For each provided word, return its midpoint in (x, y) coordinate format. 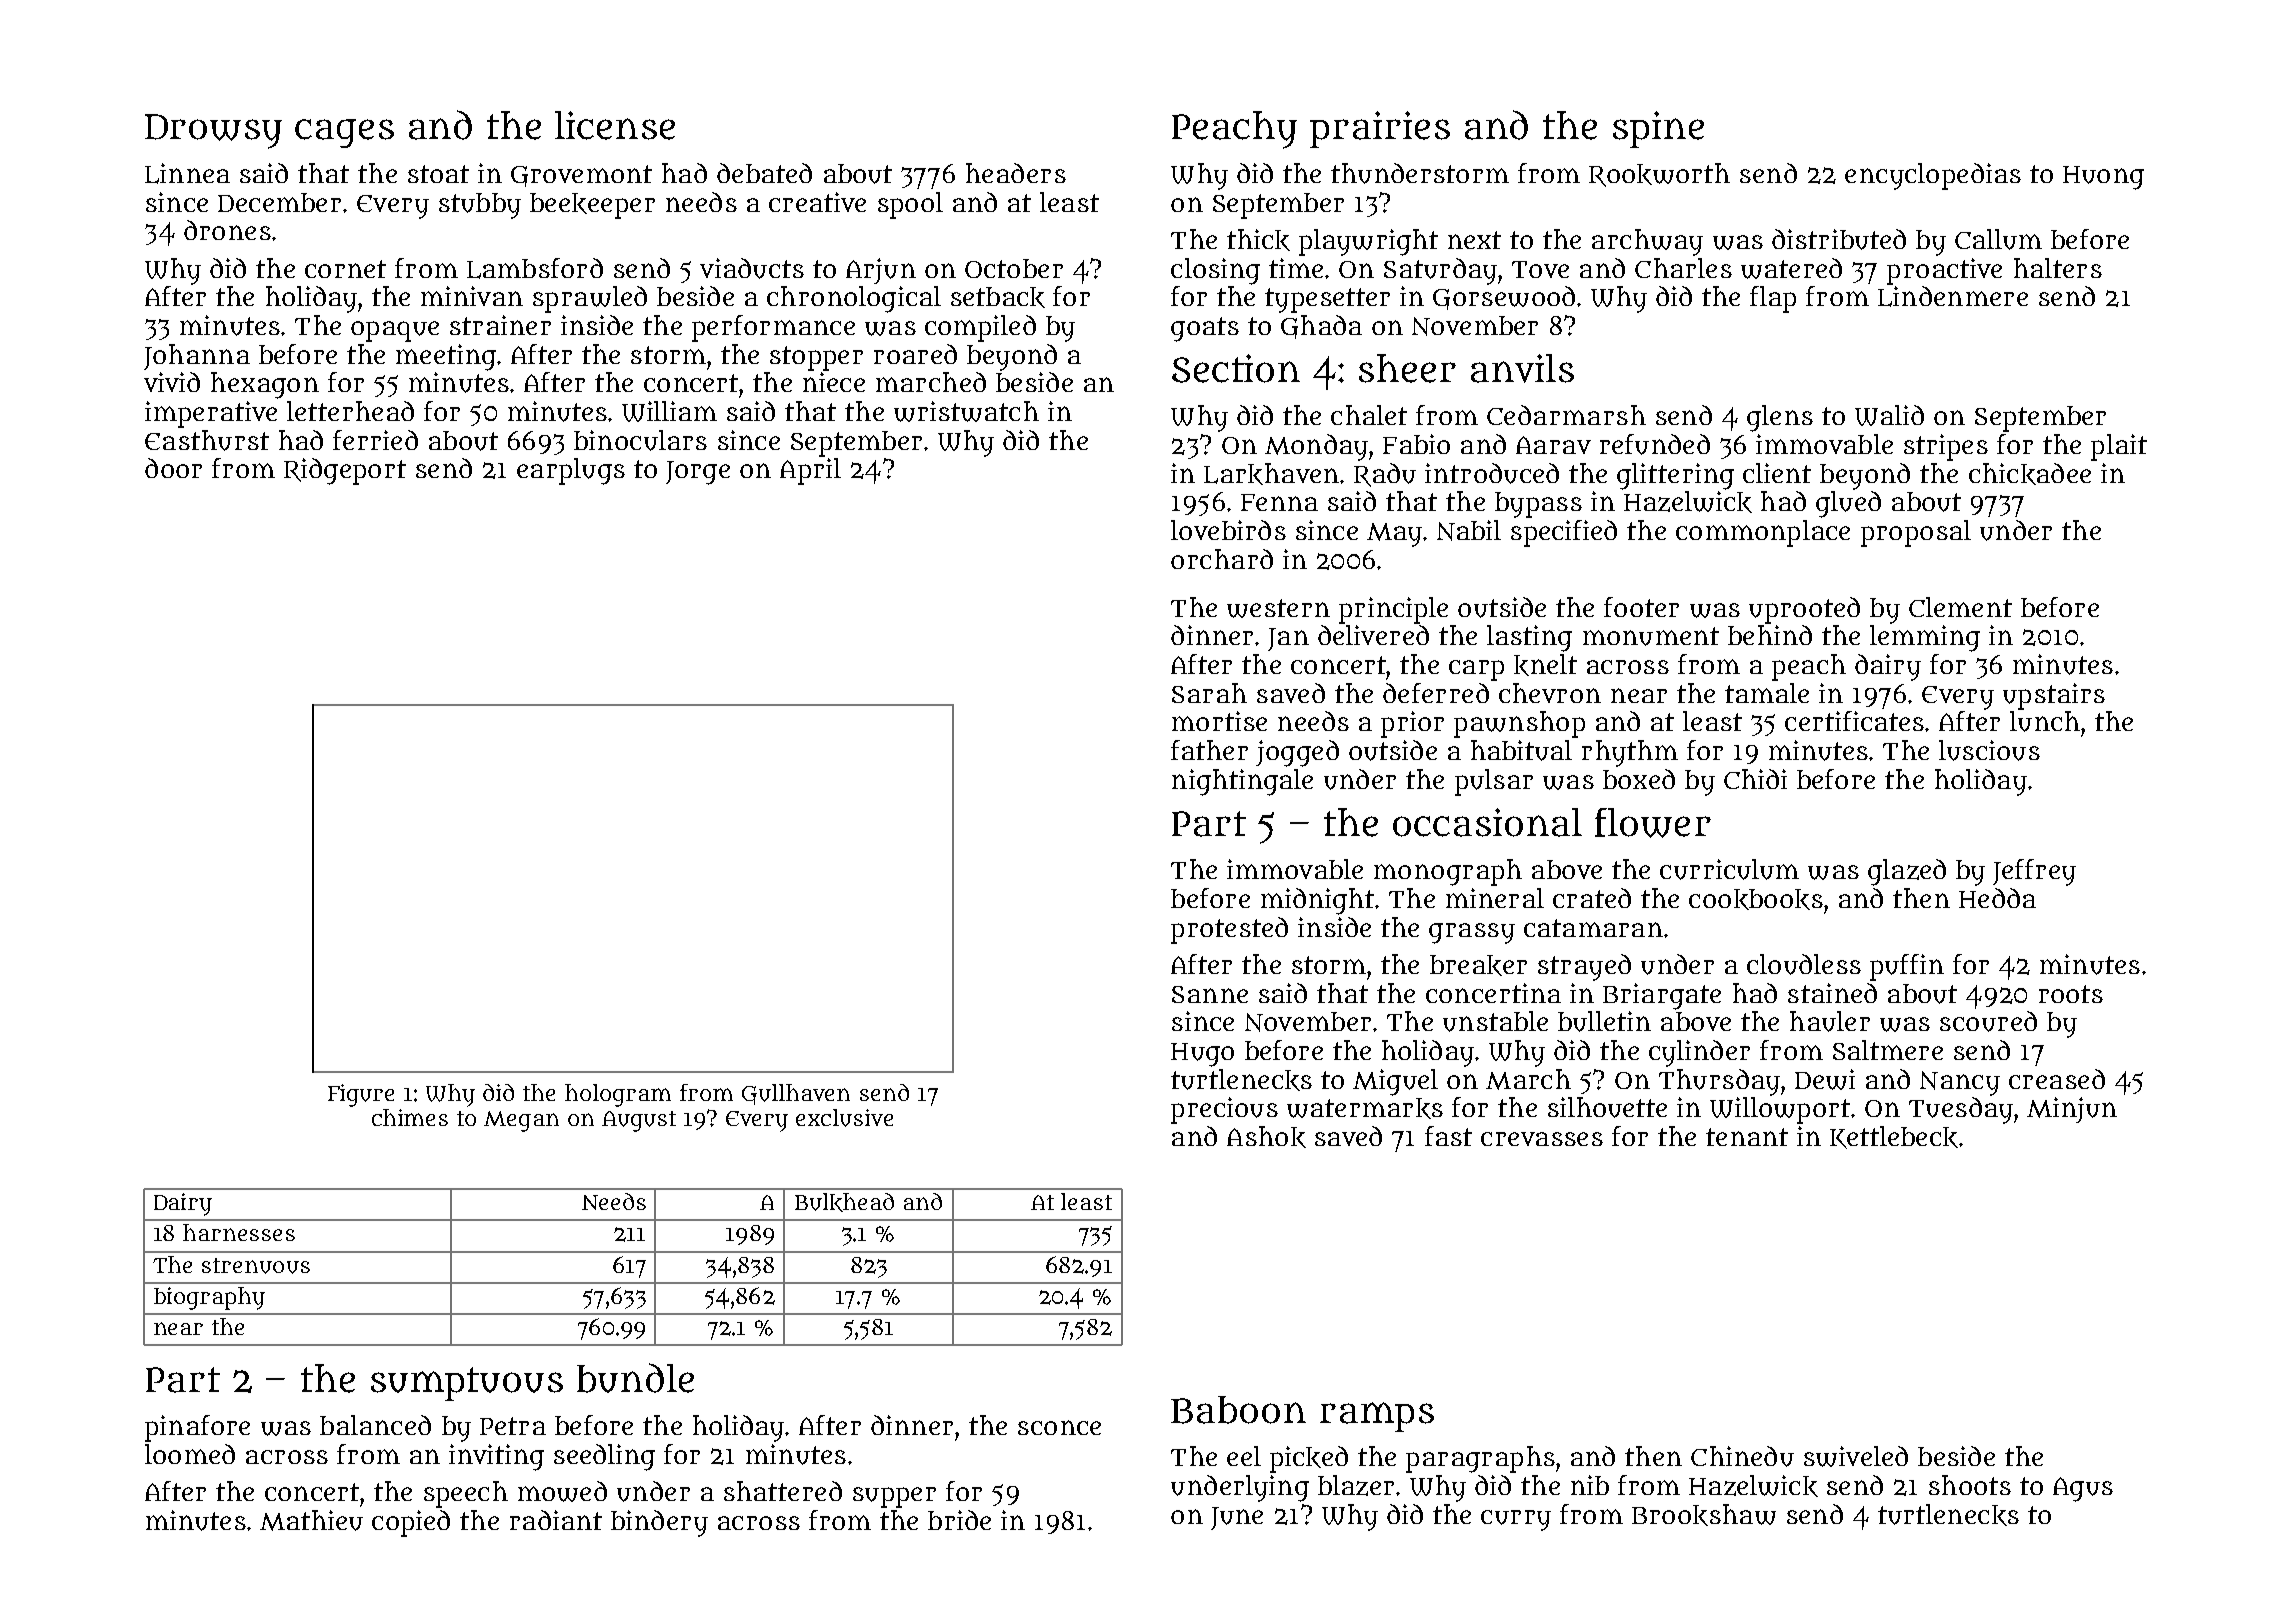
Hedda (1997, 898)
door (173, 468)
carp (1476, 670)
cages (344, 133)
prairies (1380, 129)
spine (1658, 129)
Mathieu (311, 1520)
